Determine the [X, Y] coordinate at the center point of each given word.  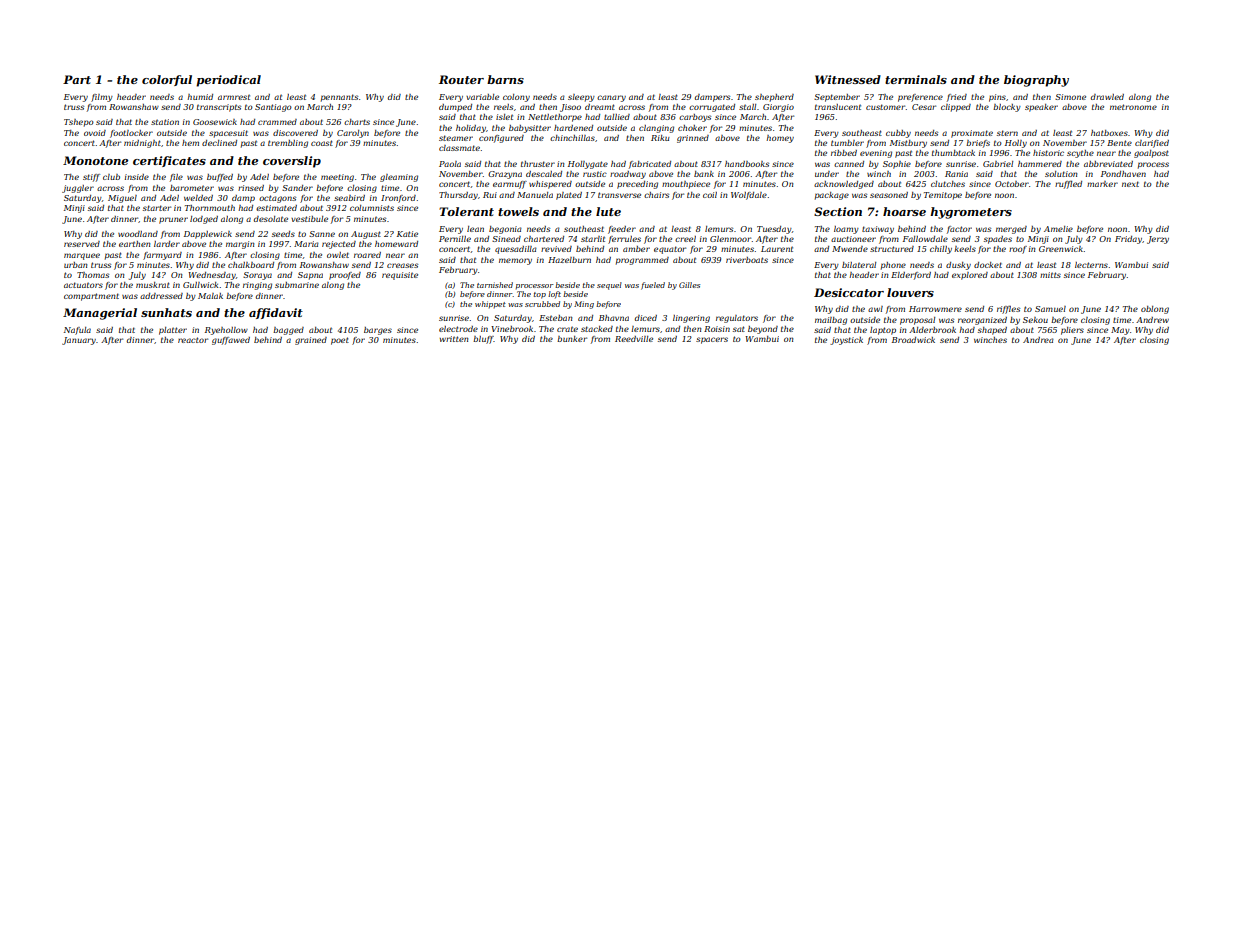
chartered [544, 239]
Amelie [1058, 229]
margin [240, 245]
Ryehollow [226, 331]
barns [505, 79]
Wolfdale [749, 196]
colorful [167, 80]
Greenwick [1061, 249]
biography [1036, 81]
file [176, 178]
